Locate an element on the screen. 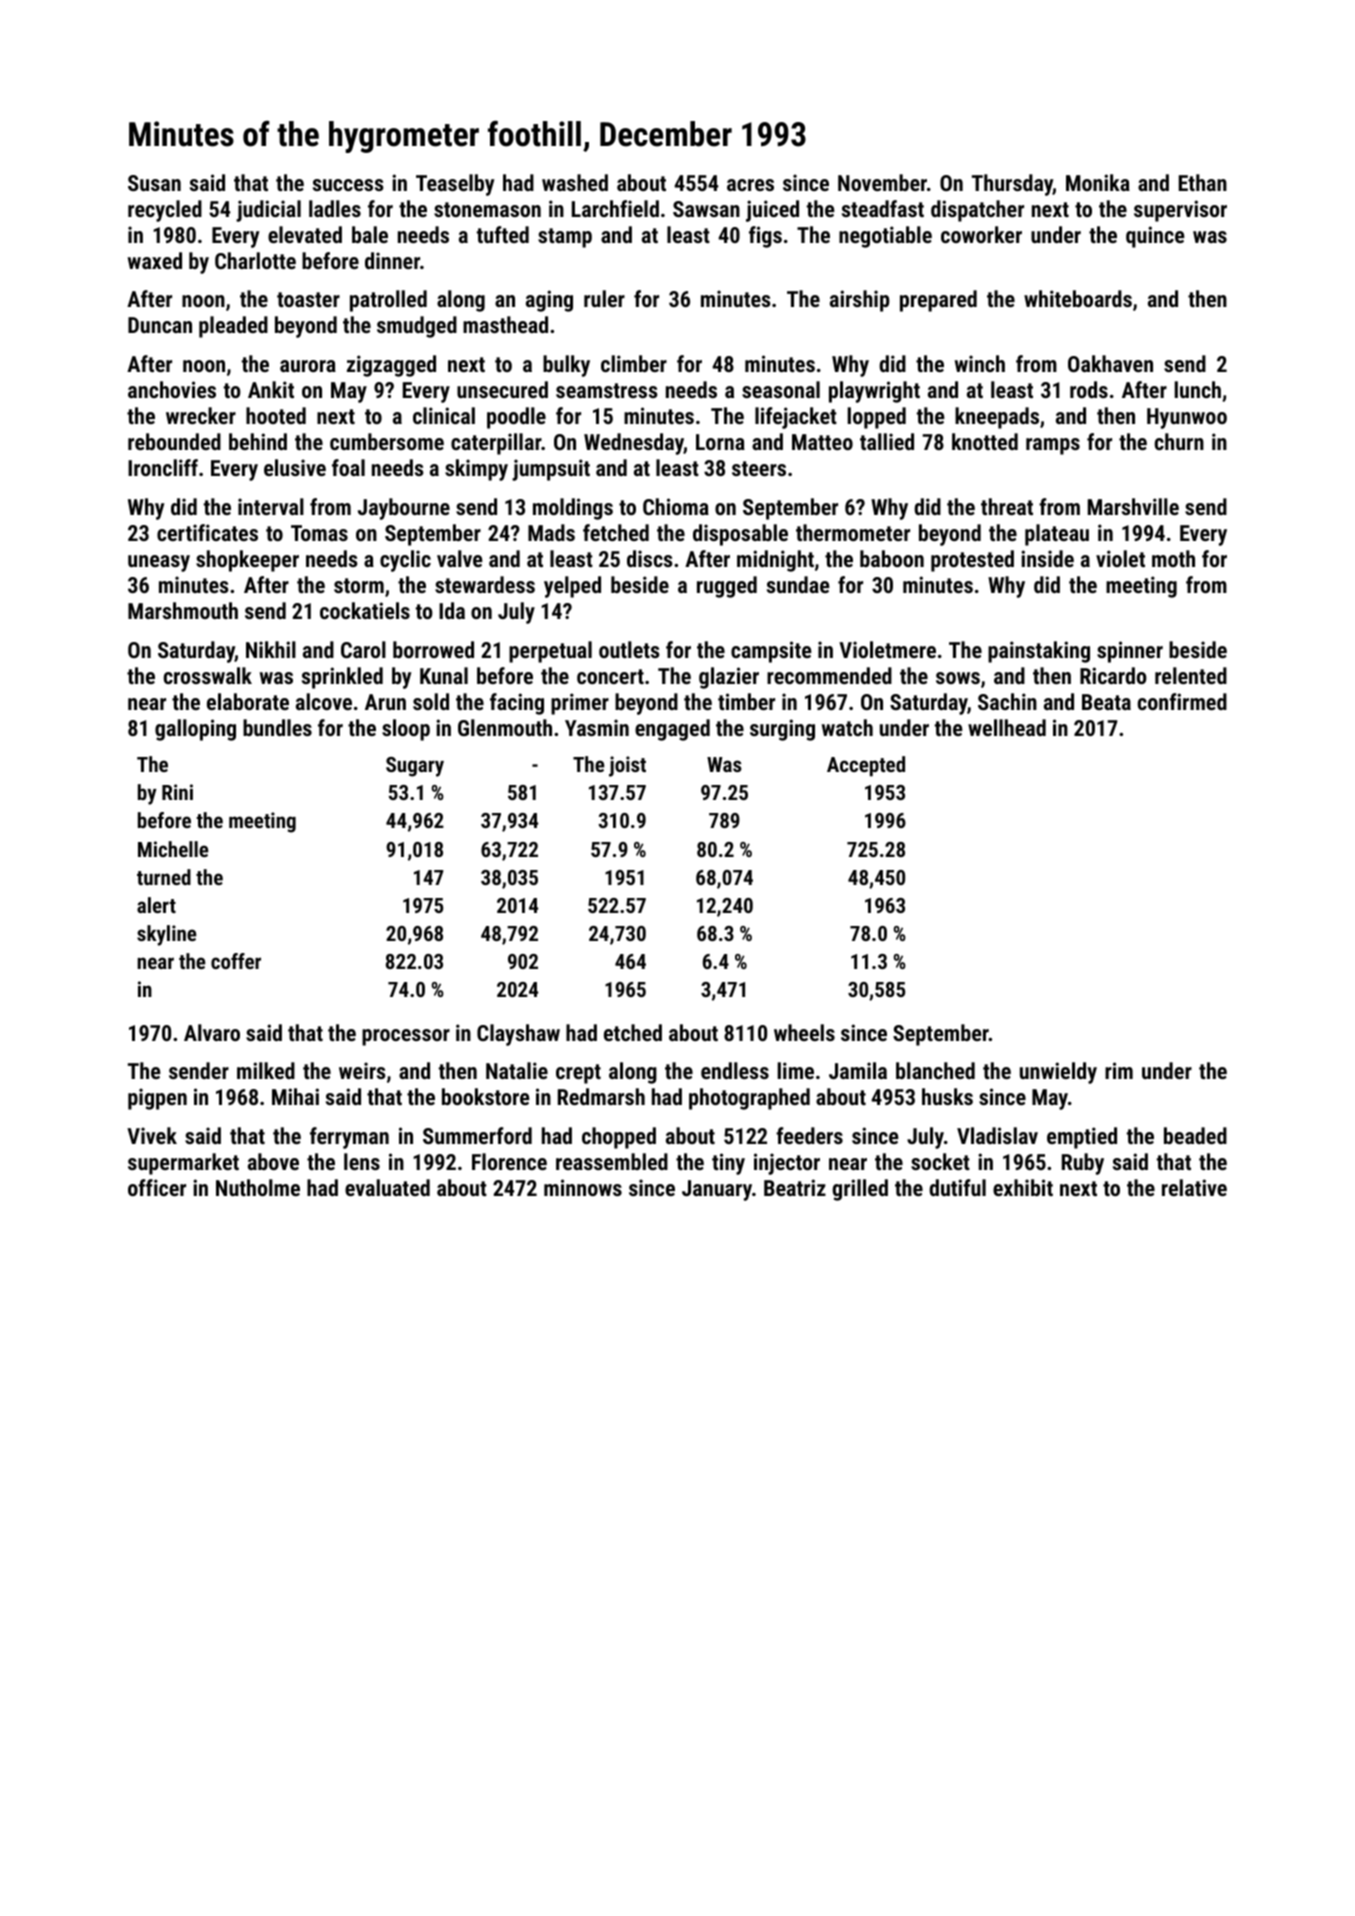 The image size is (1355, 1916). whiteboards is located at coordinates (1078, 298).
